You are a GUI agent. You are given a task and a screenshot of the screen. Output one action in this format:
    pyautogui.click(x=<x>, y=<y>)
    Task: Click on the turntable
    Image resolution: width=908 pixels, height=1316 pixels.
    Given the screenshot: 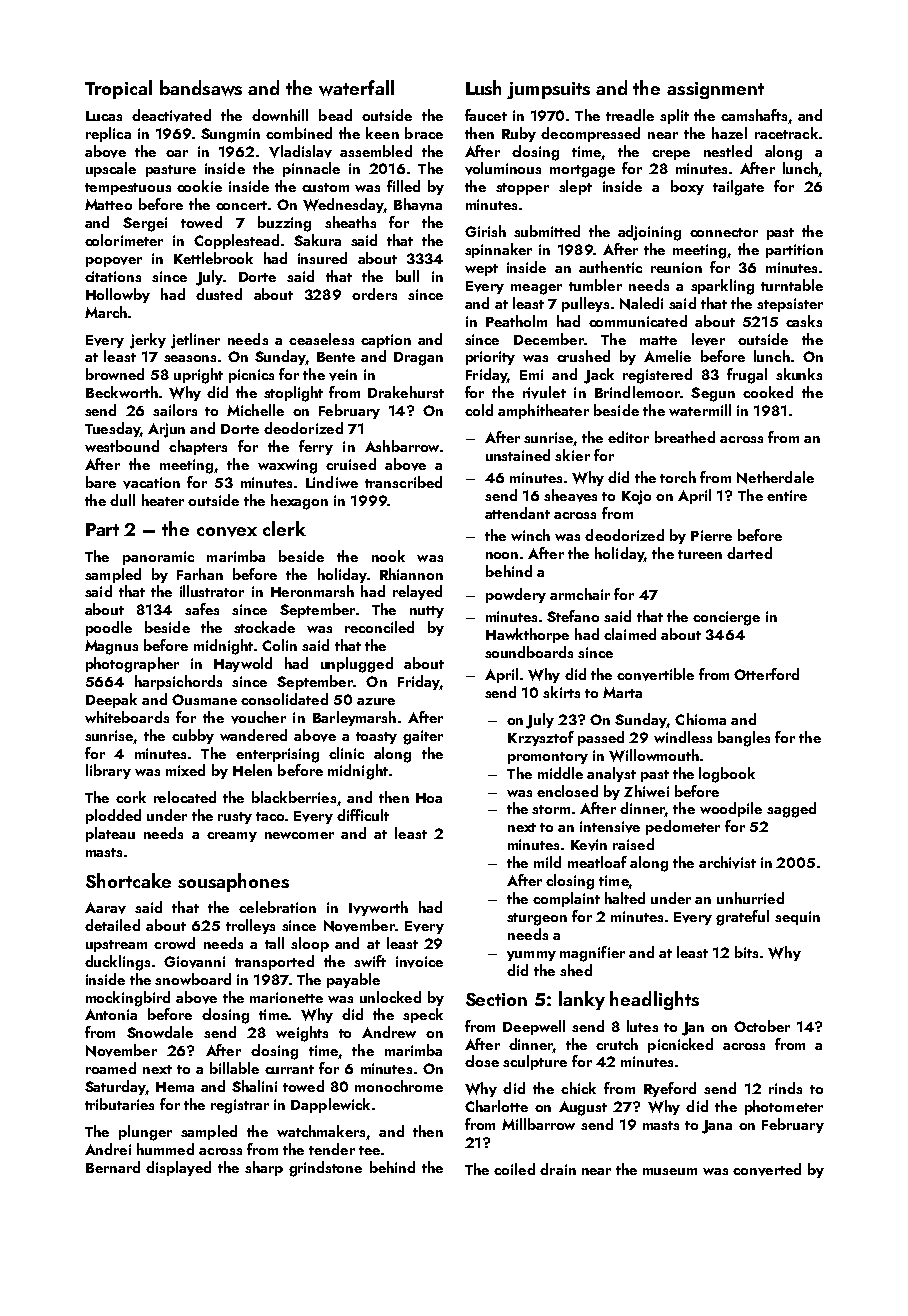 What is the action you would take?
    pyautogui.click(x=792, y=285)
